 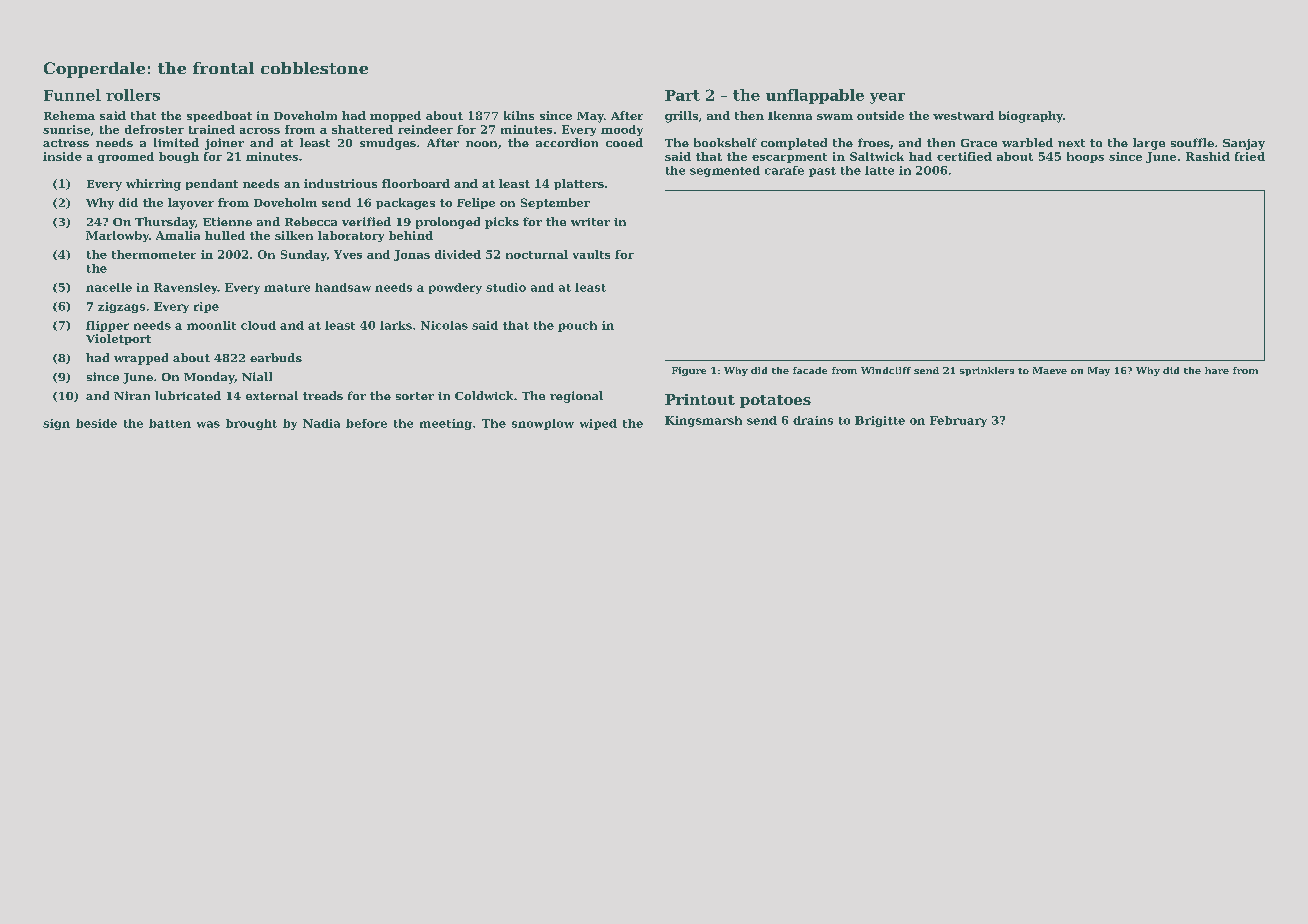 What do you see at coordinates (208, 424) in the document?
I see `was` at bounding box center [208, 424].
